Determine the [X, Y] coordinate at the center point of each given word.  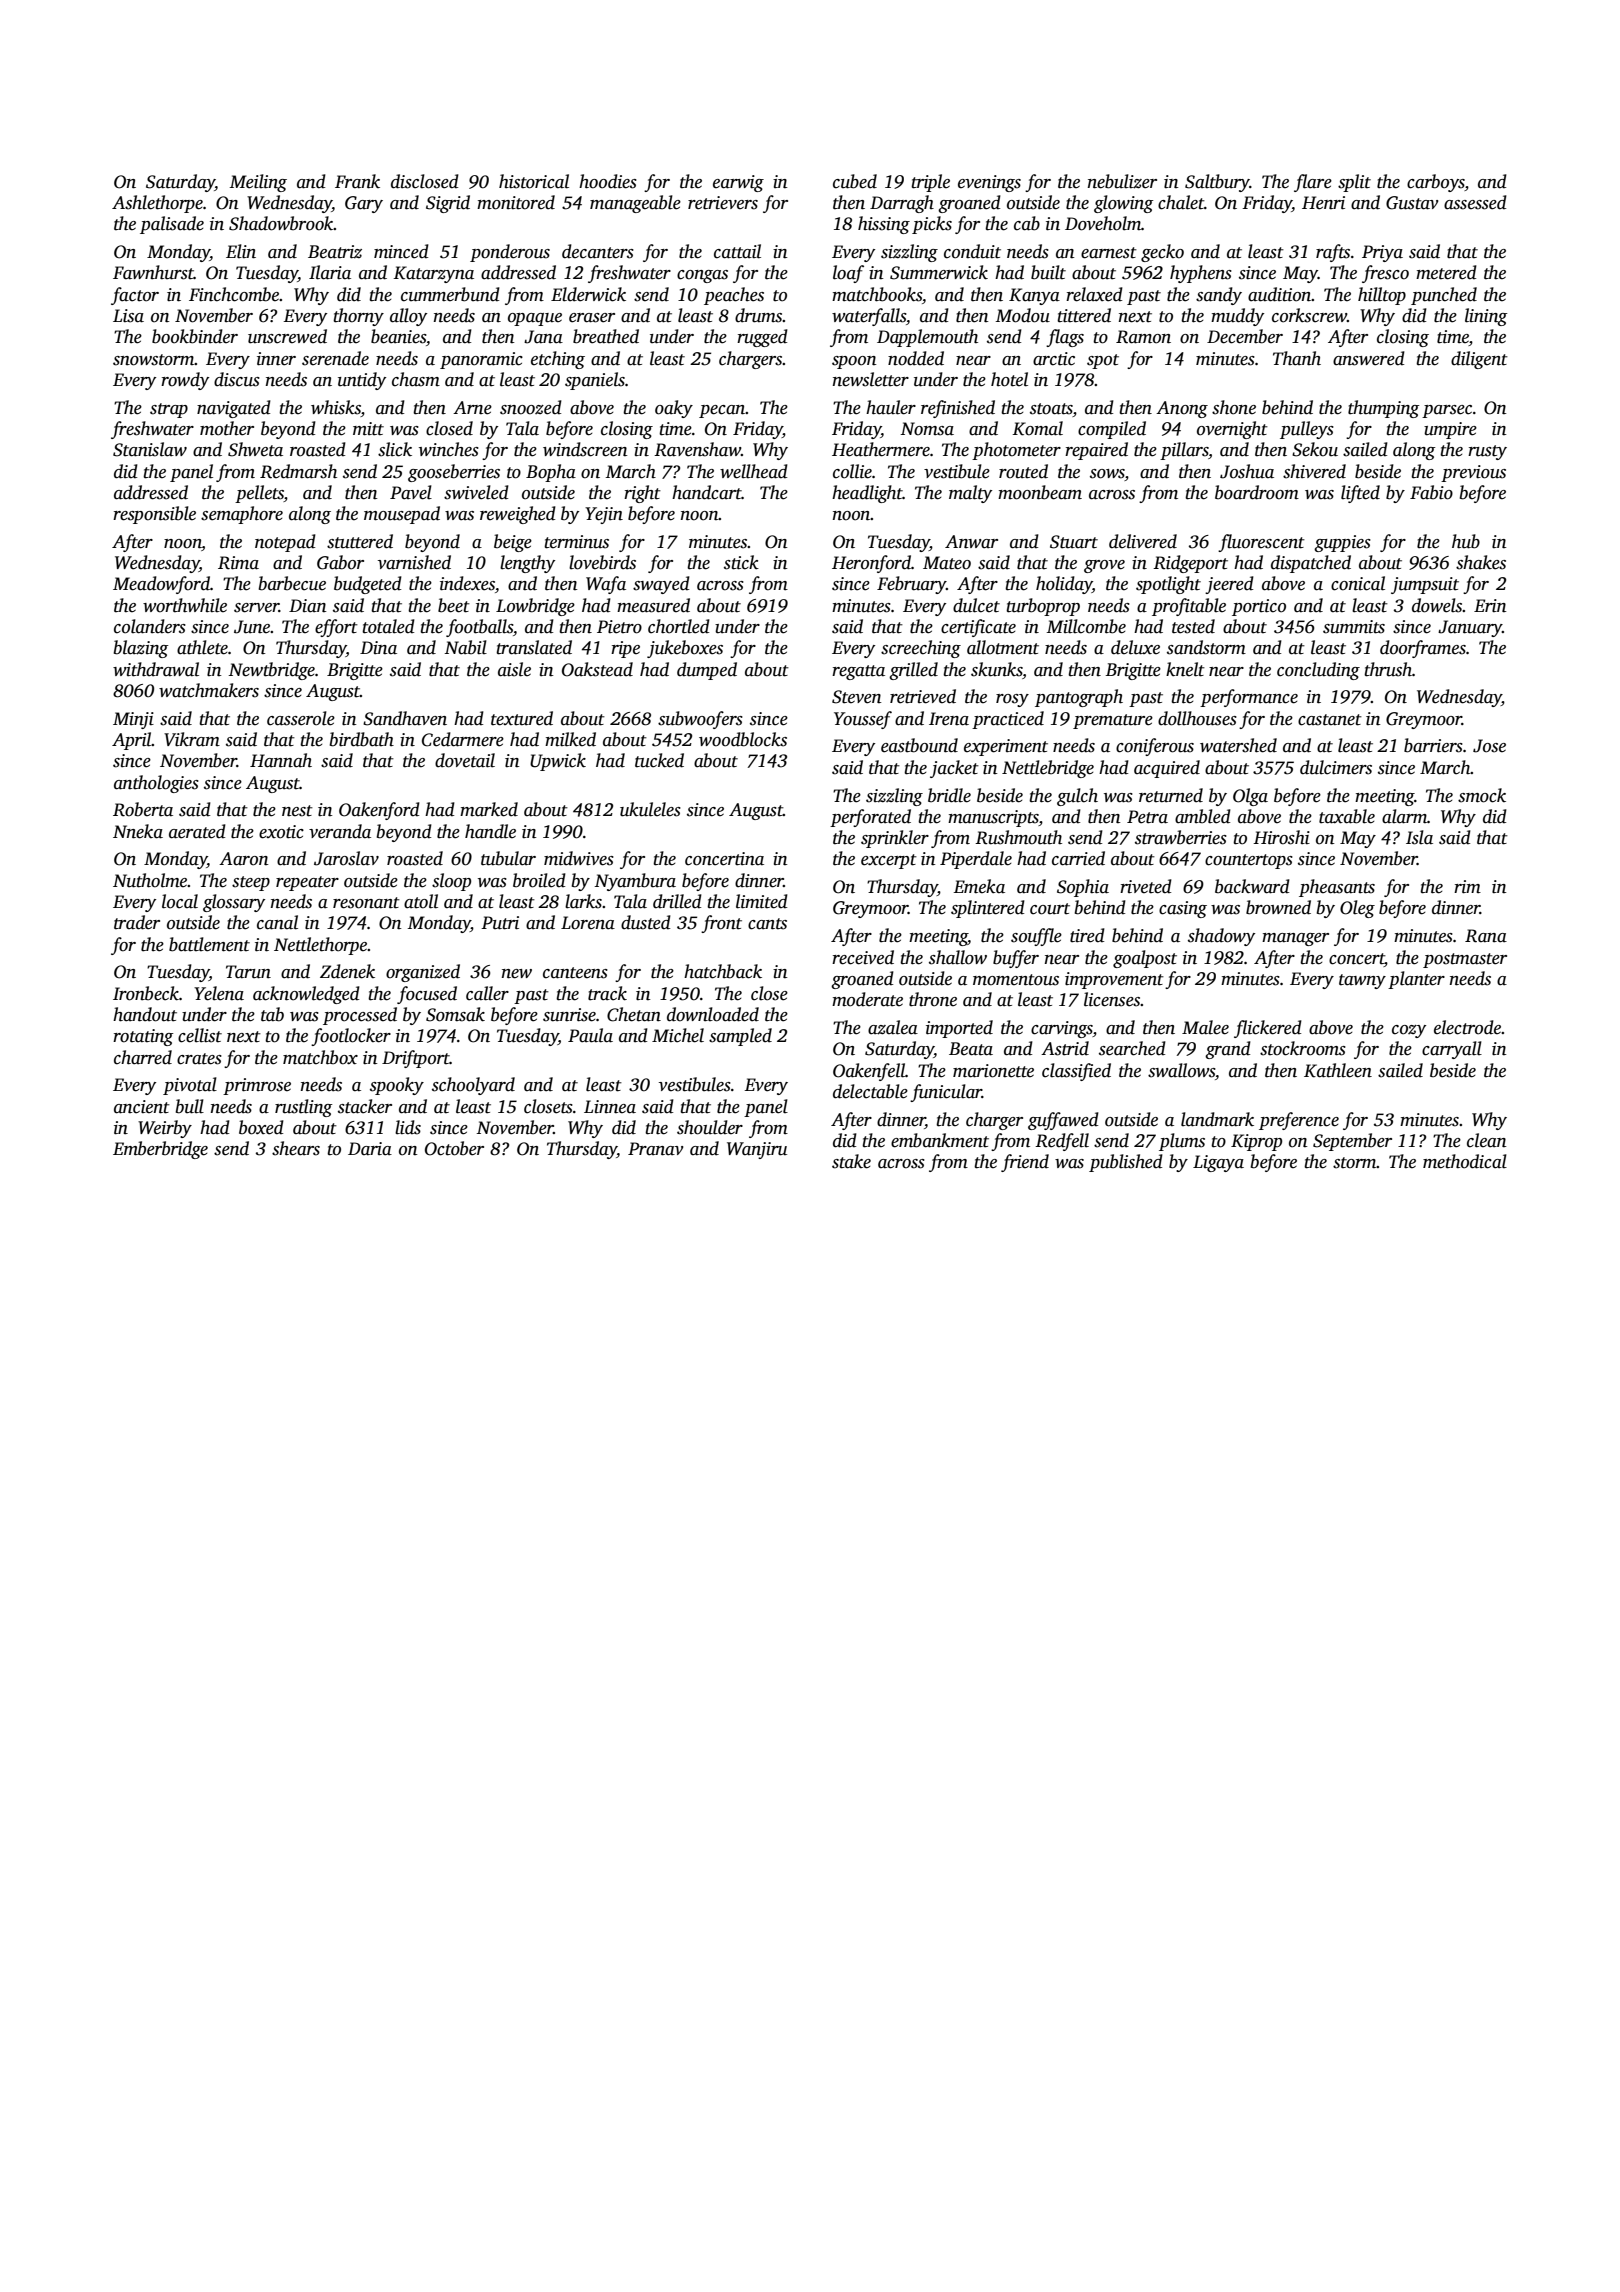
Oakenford [379, 811]
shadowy [1221, 937]
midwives [579, 858]
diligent [1479, 360]
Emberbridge [160, 1150]
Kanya [1034, 296]
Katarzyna [433, 274]
